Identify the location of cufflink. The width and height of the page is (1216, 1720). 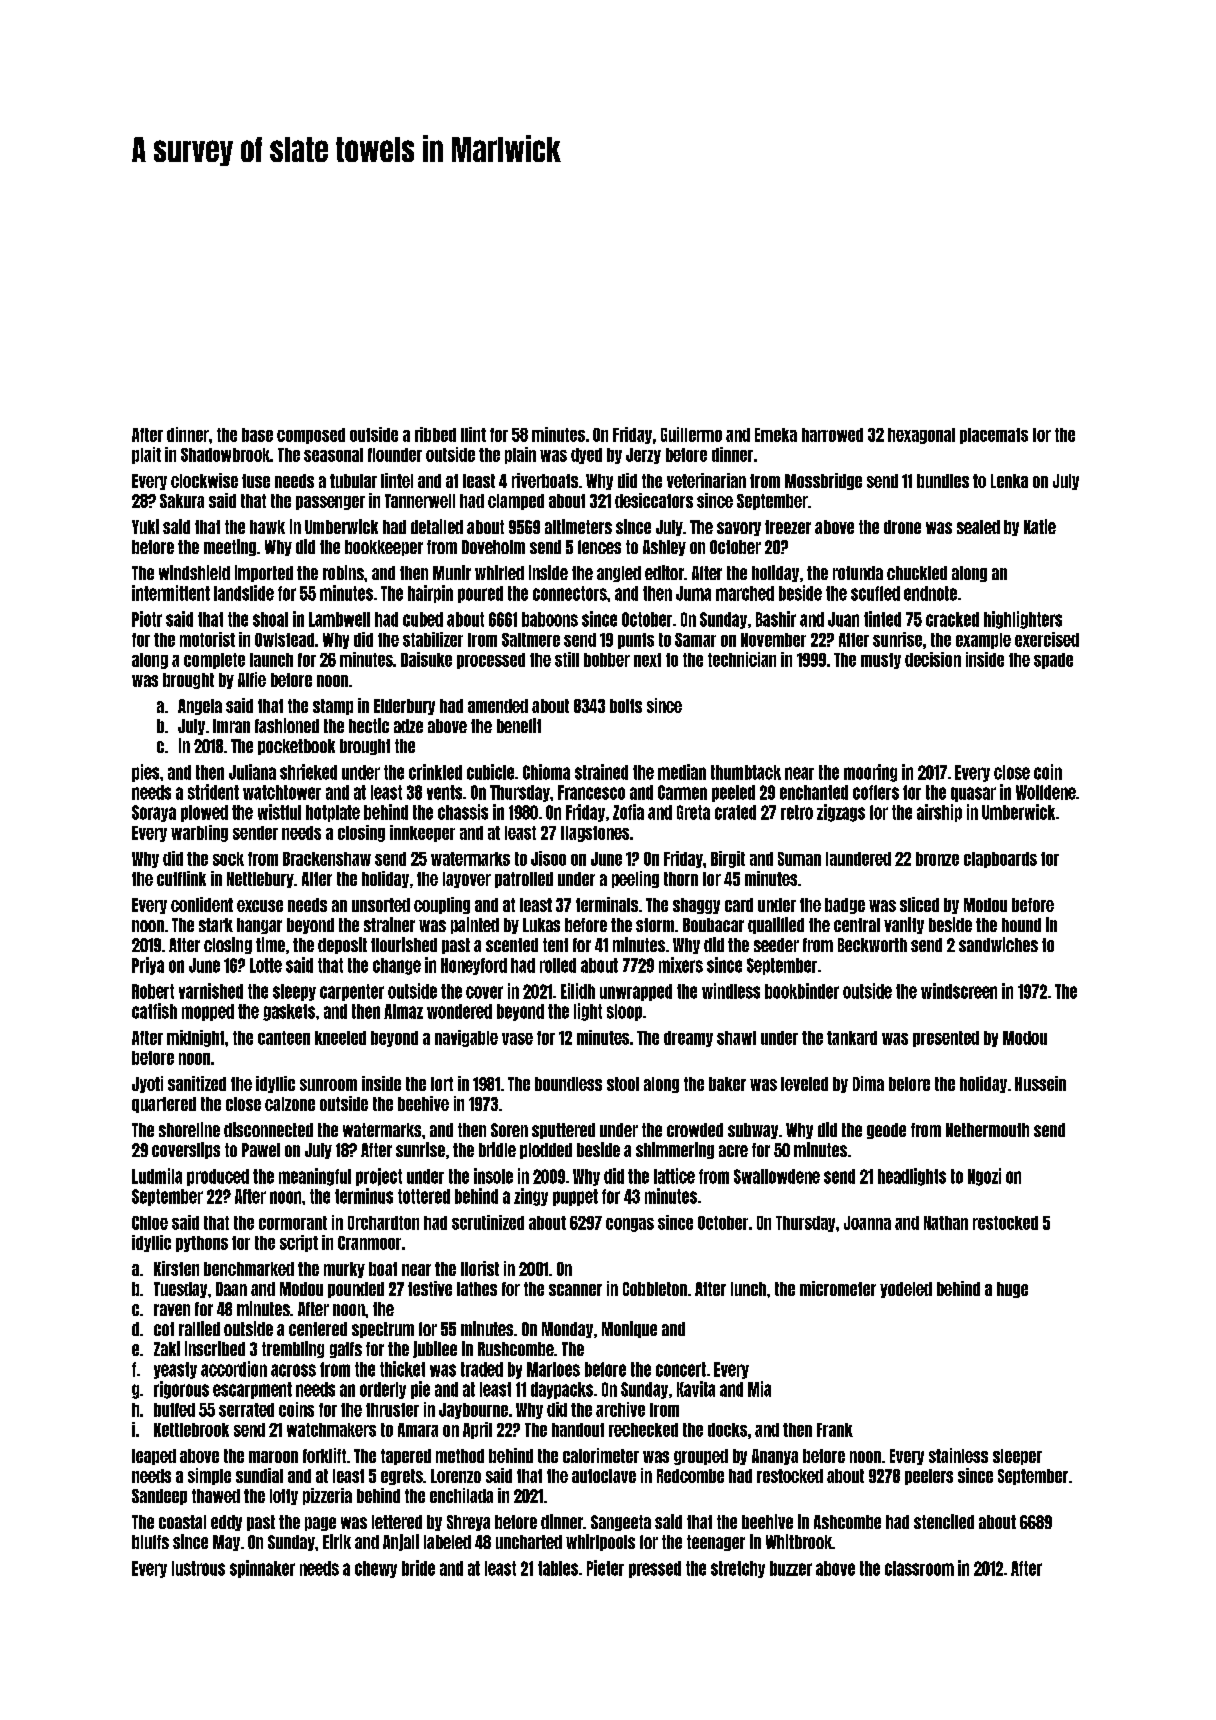
(181, 878).
